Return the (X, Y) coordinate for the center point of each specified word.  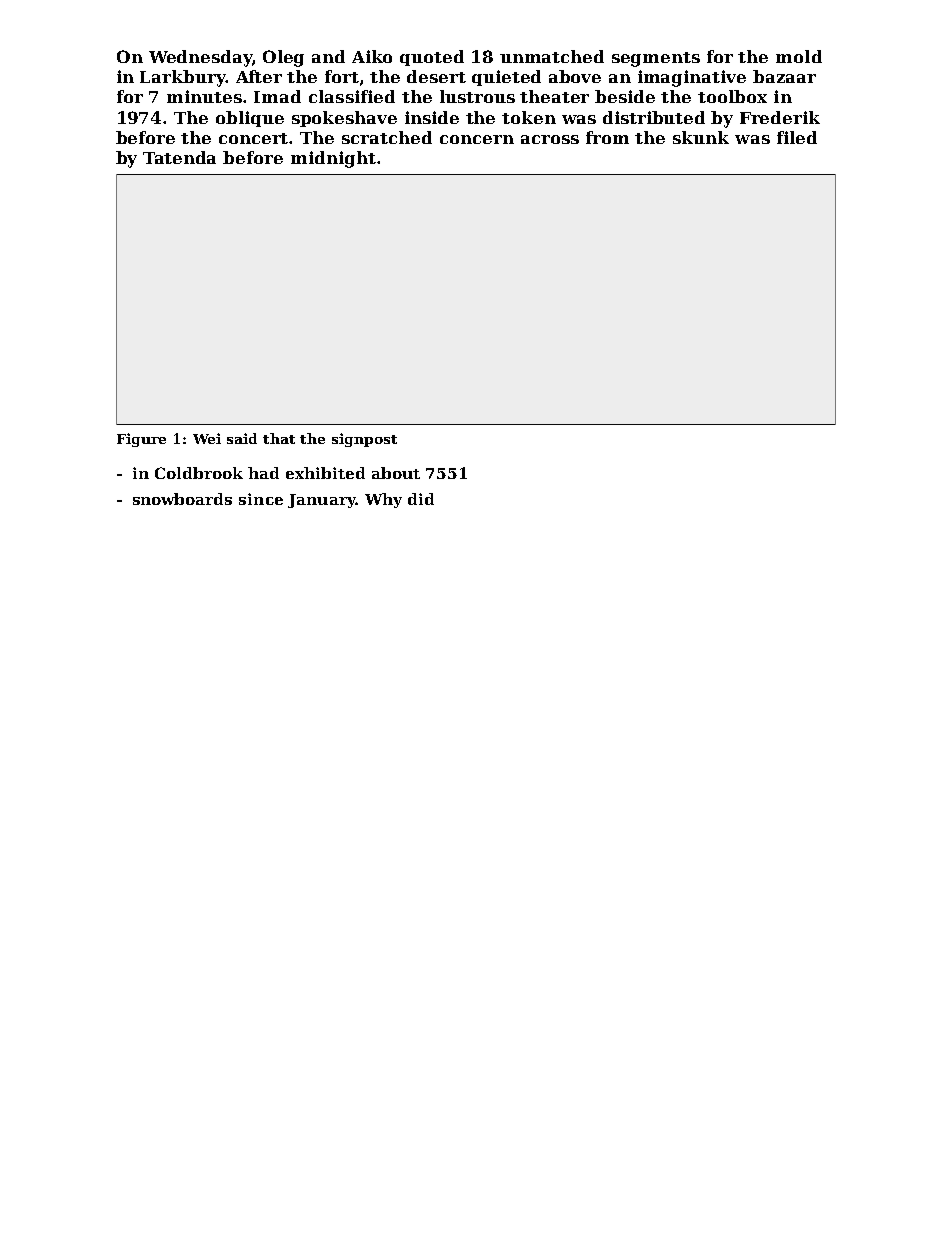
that (279, 438)
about (396, 473)
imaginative (692, 78)
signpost (364, 440)
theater (554, 96)
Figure (141, 440)
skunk (701, 137)
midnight (333, 159)
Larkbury (183, 78)
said (242, 438)
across (550, 139)
